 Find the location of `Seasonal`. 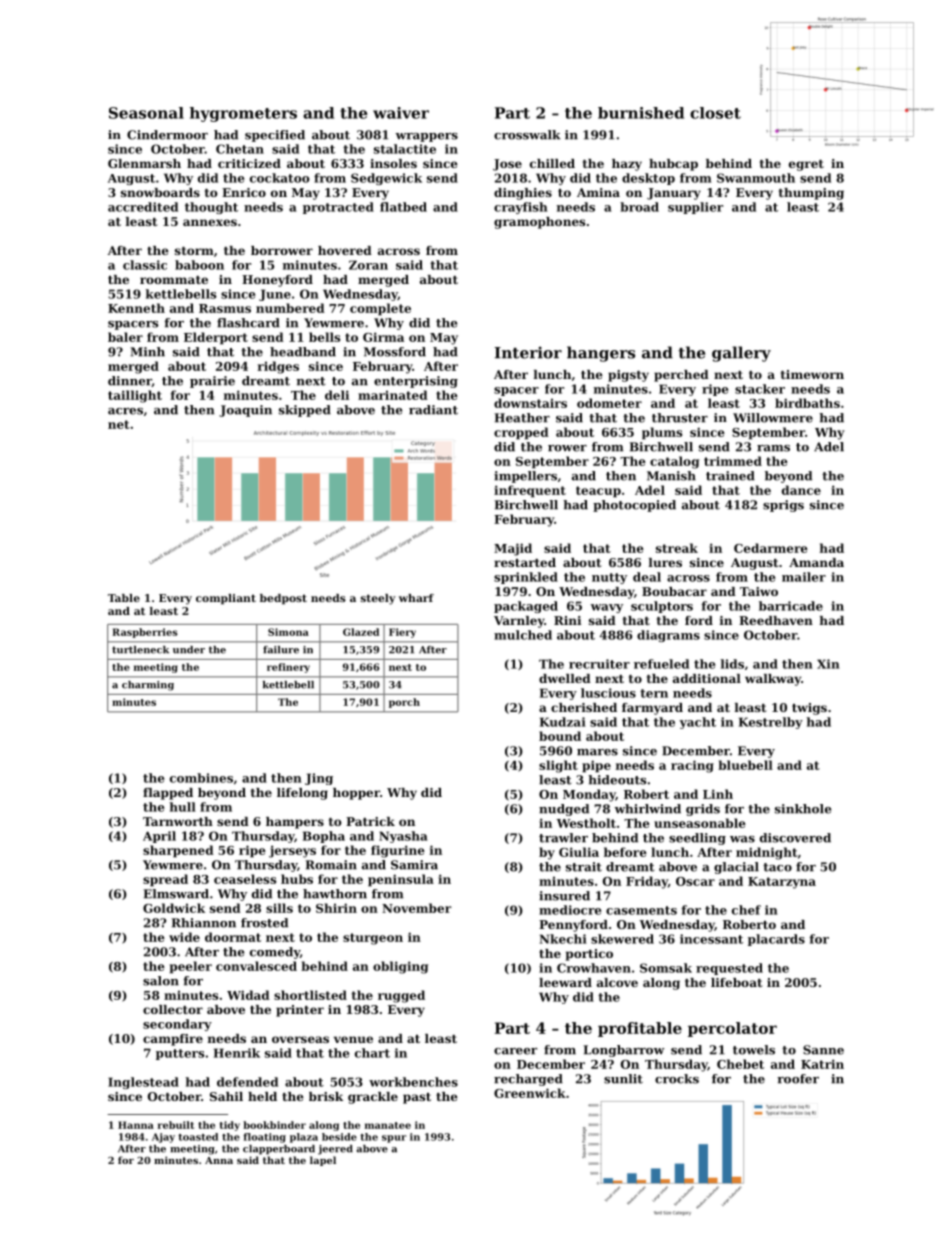

Seasonal is located at coordinates (146, 113).
